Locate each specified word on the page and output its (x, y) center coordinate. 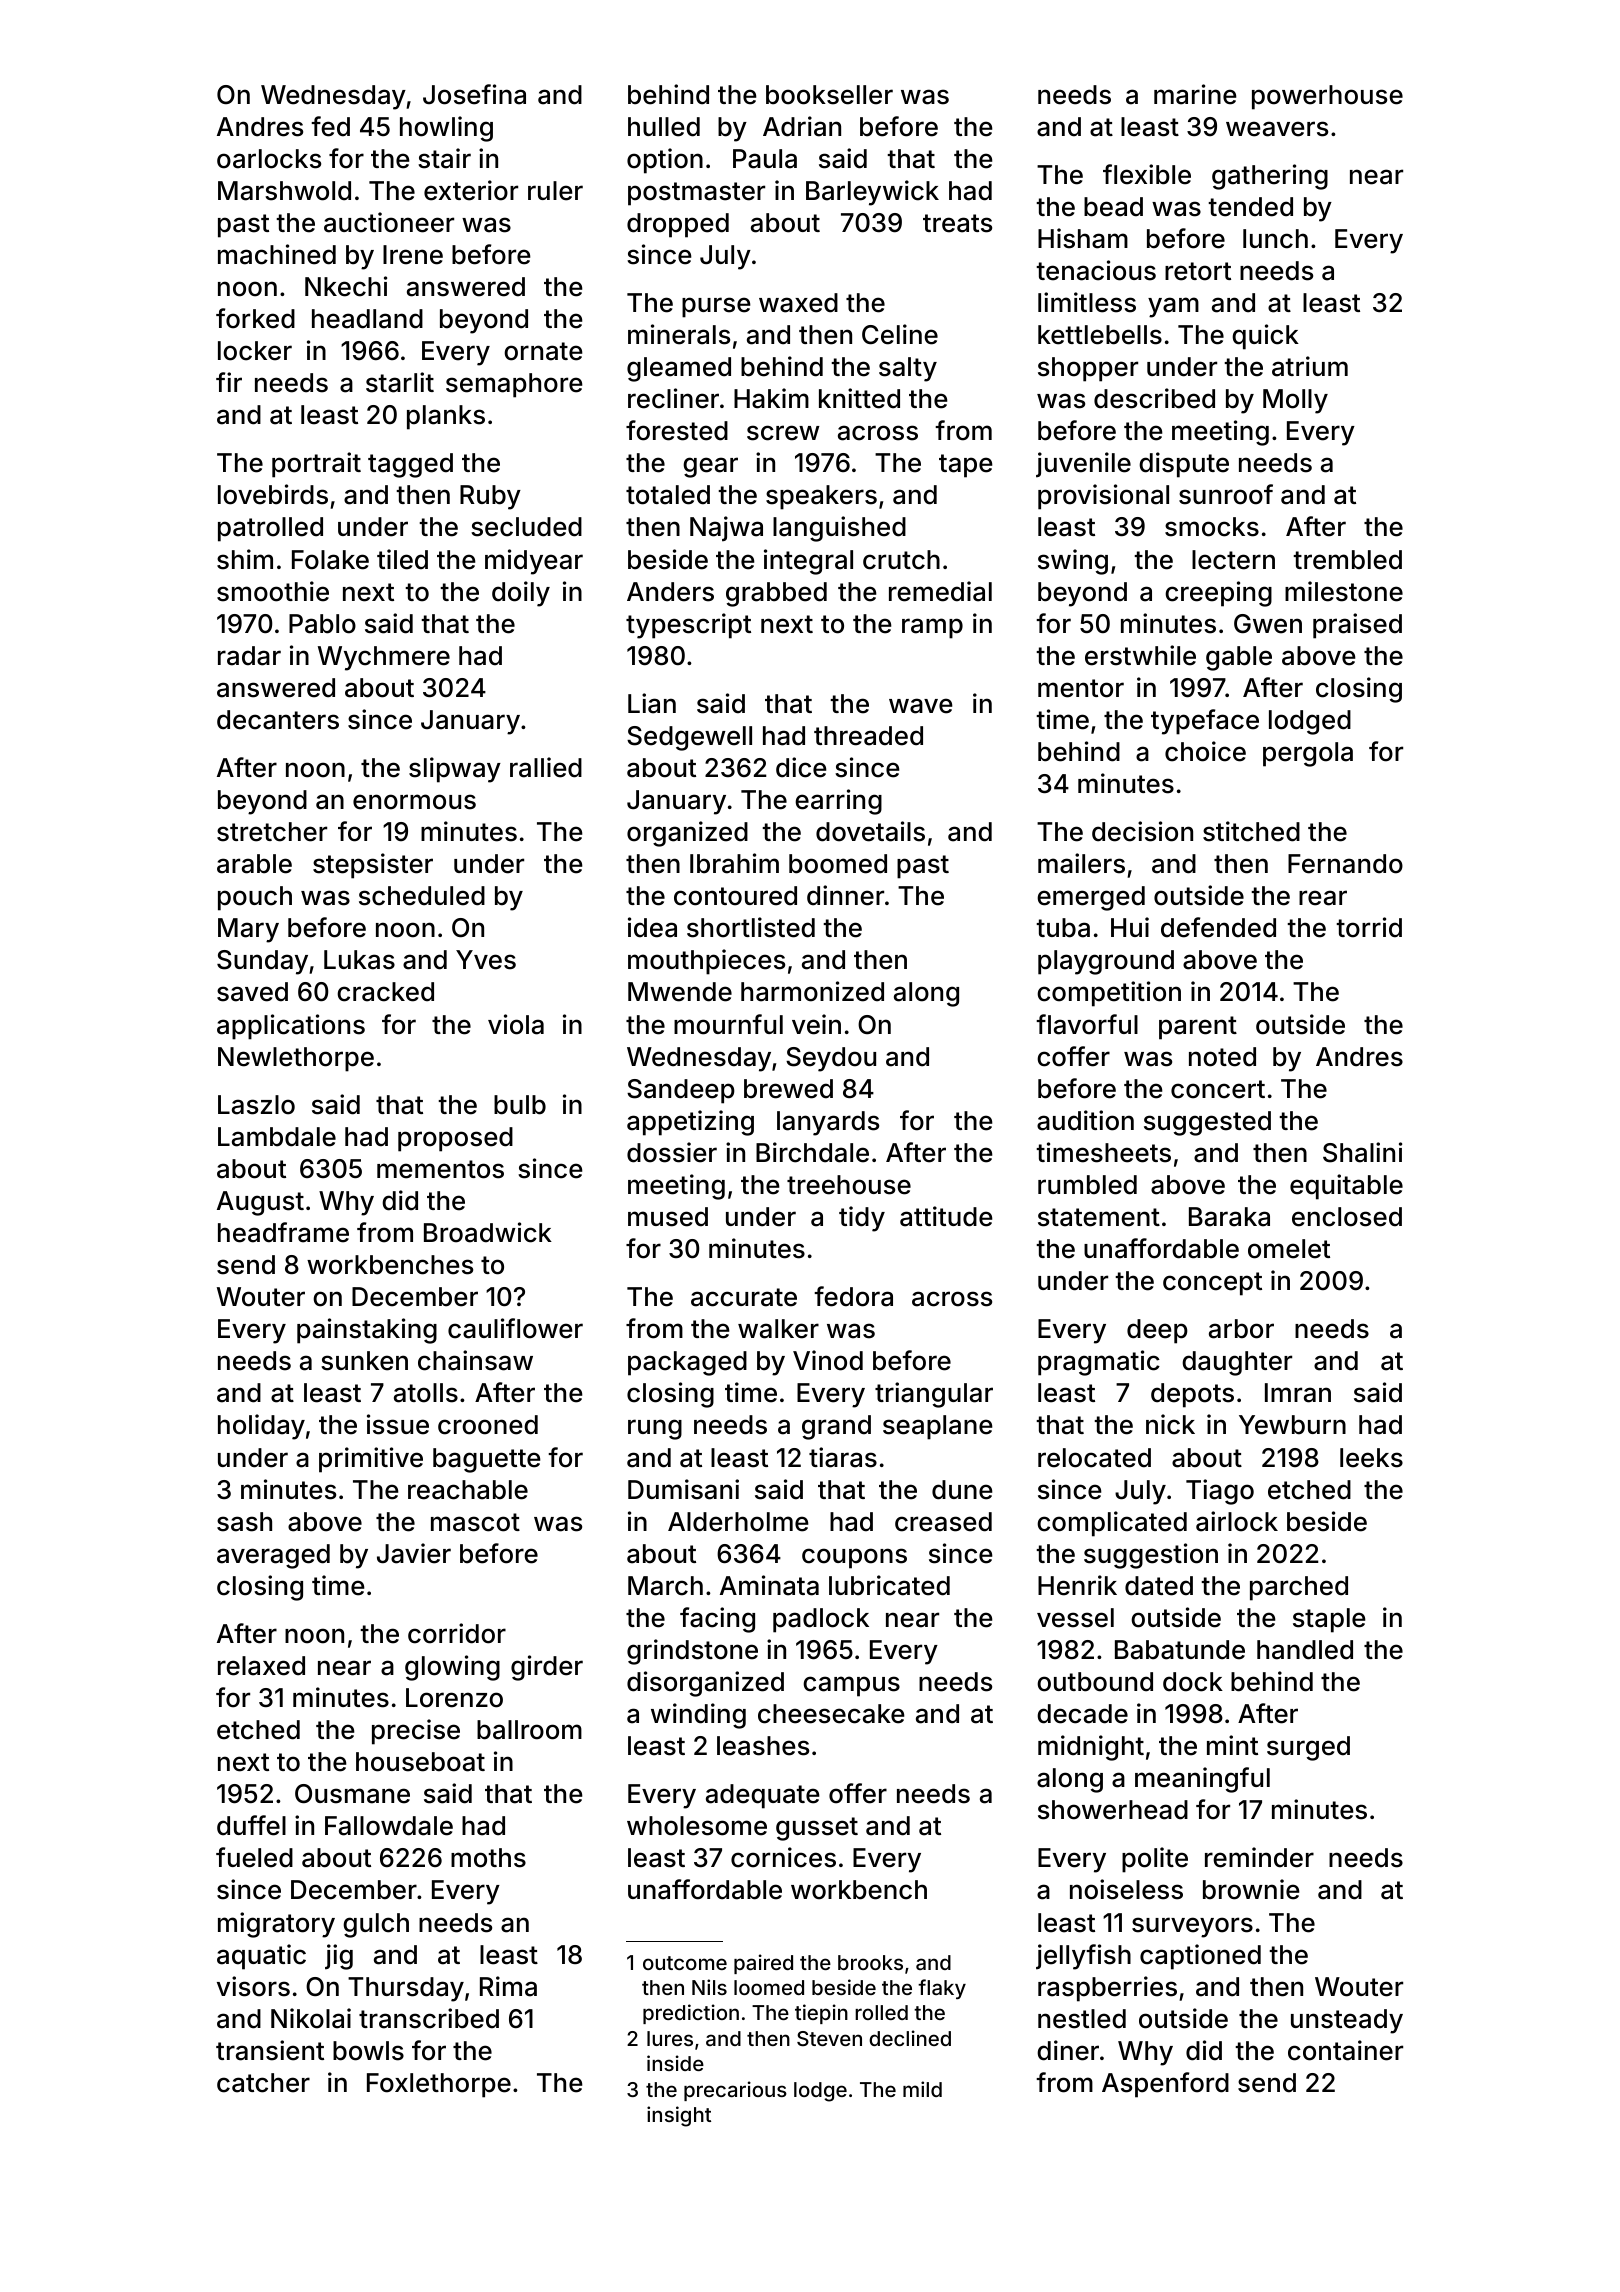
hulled (664, 127)
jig (339, 1957)
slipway (455, 770)
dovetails (870, 831)
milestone (1344, 591)
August (260, 1203)
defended (1218, 927)
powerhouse (1327, 97)
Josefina (474, 94)
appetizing (690, 1123)
